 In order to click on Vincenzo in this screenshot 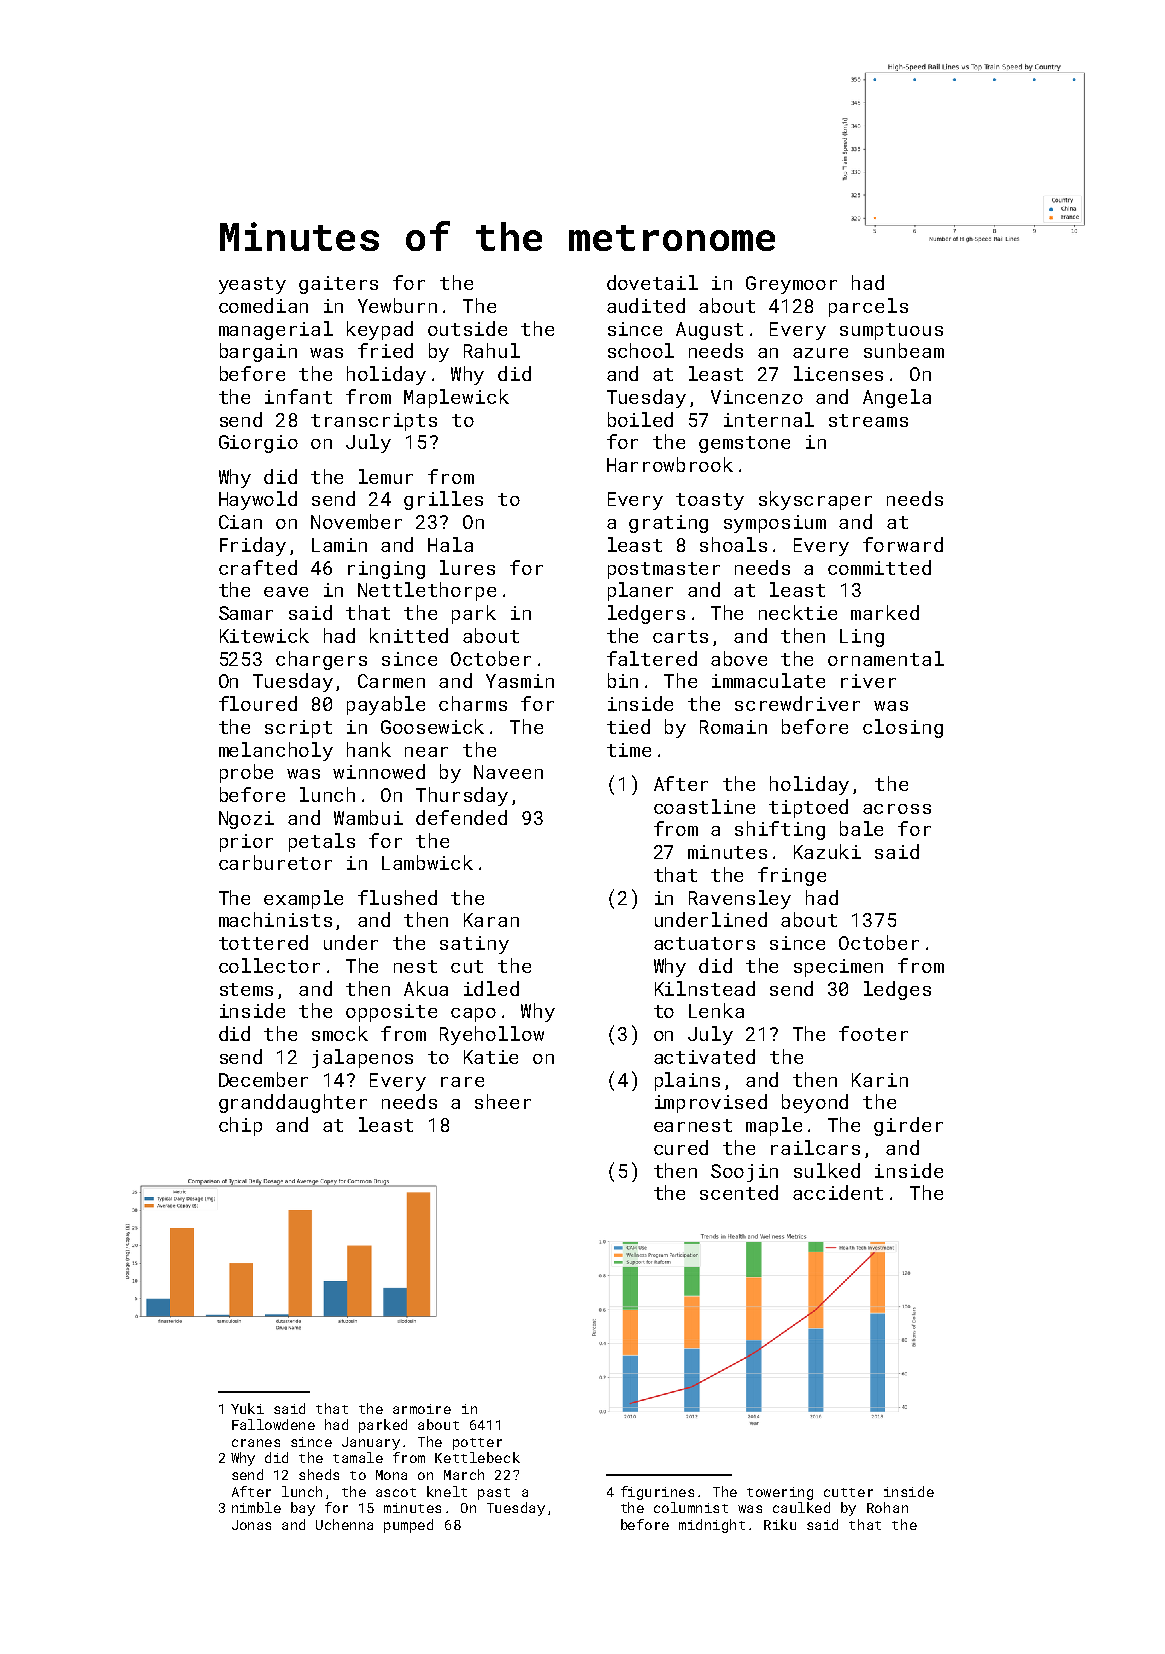, I will do `click(757, 397)`.
